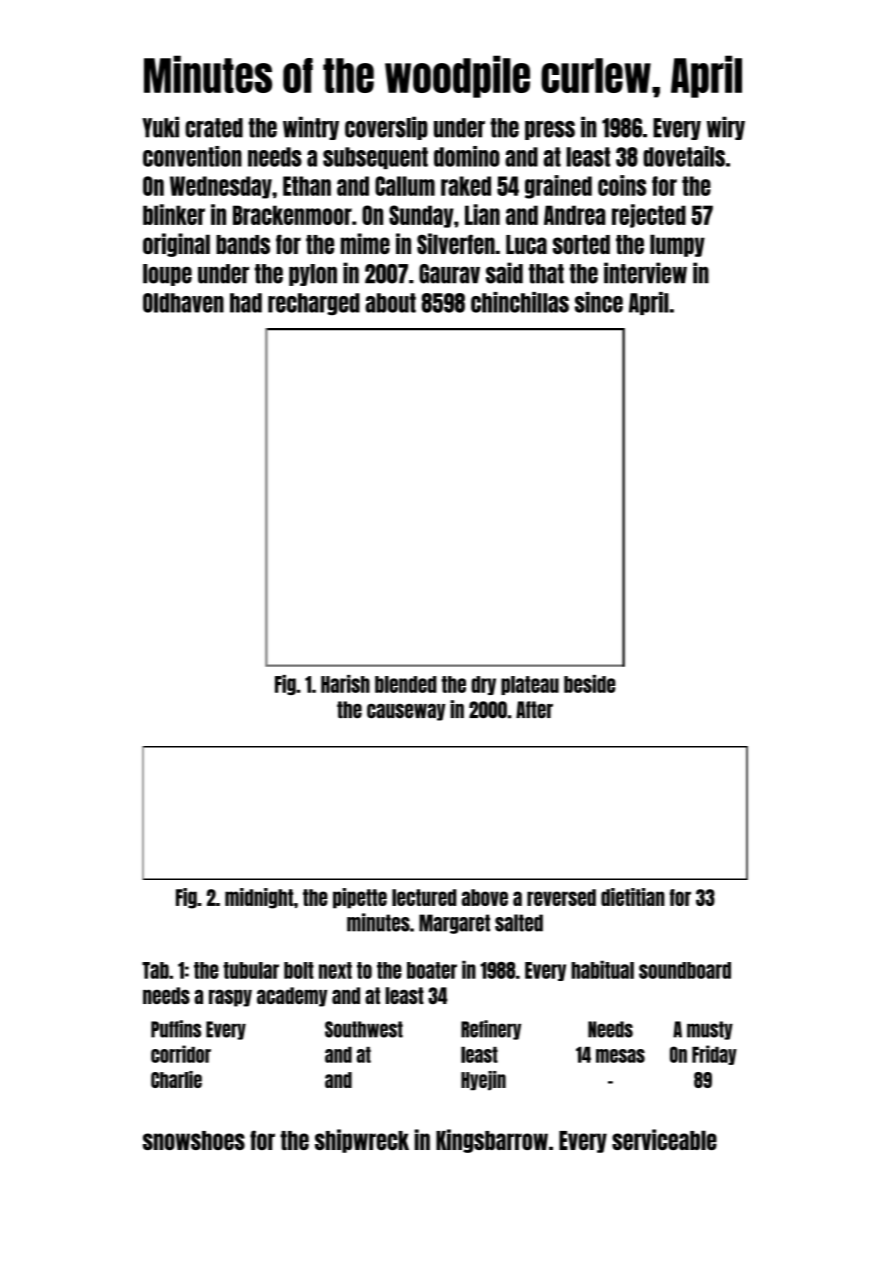 Image resolution: width=890 pixels, height=1263 pixels. What do you see at coordinates (314, 304) in the document?
I see `recharged` at bounding box center [314, 304].
